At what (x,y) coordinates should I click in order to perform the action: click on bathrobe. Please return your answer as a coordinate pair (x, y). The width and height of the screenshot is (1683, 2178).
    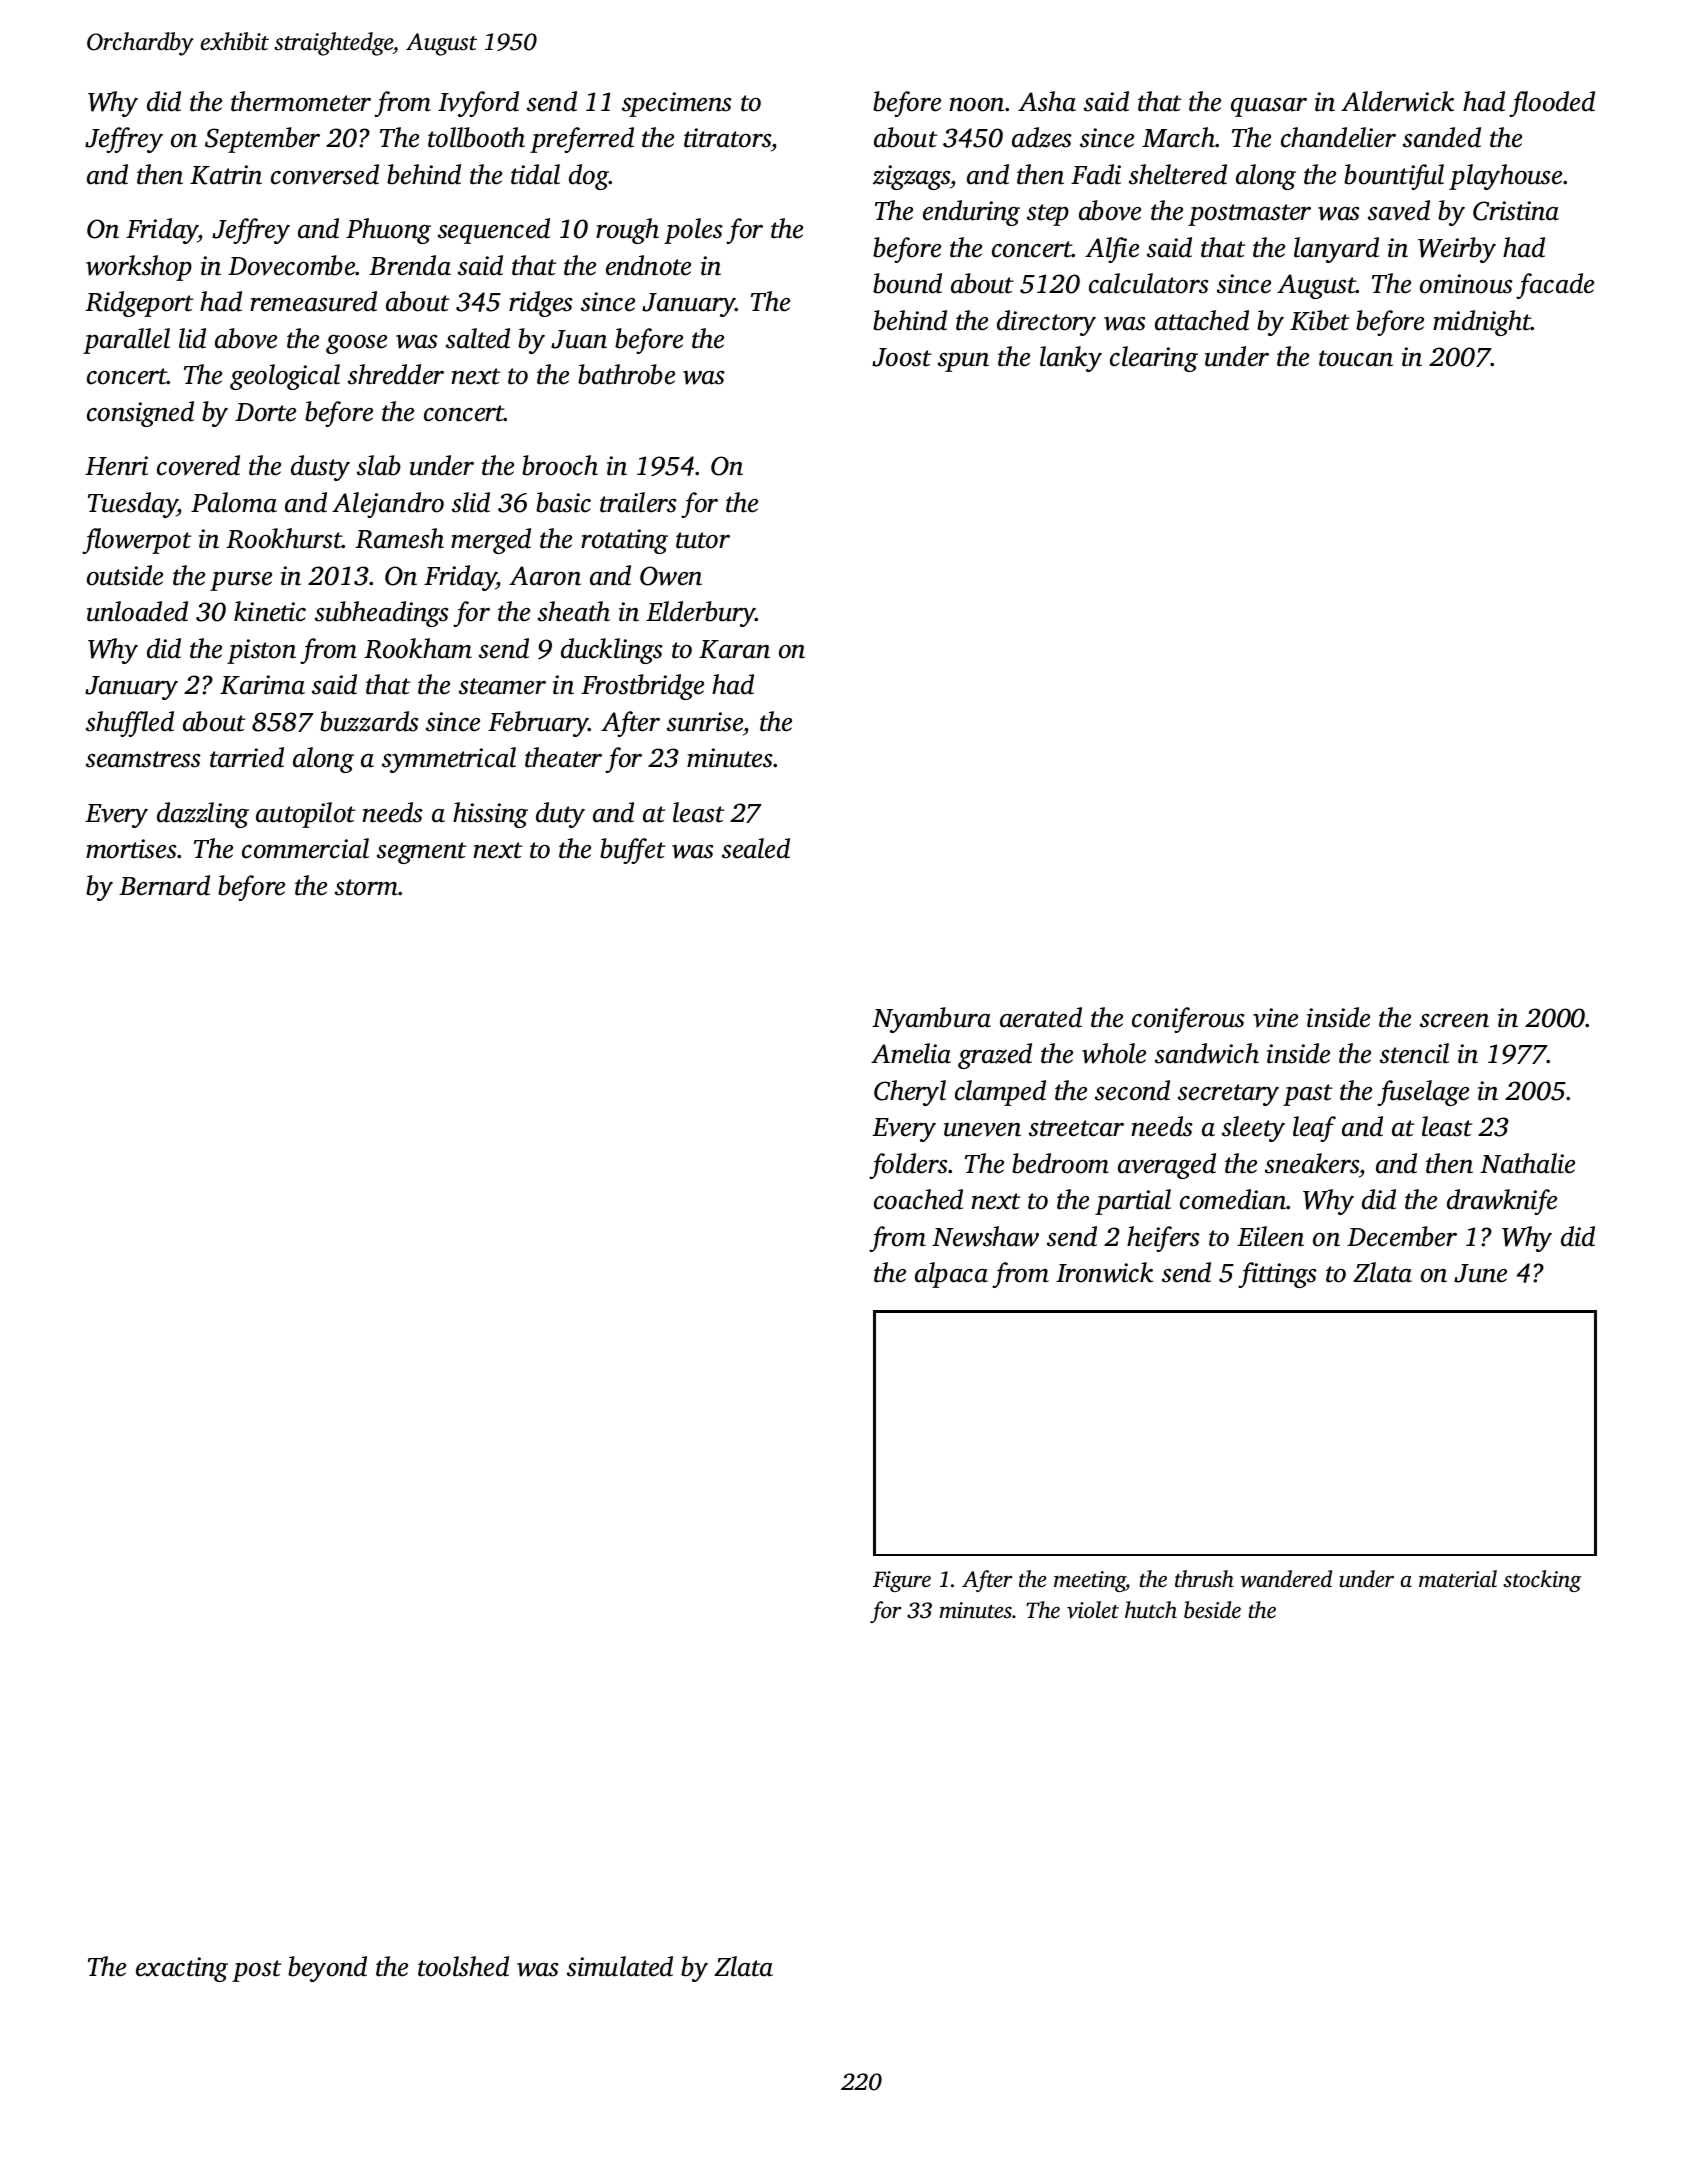
    Looking at the image, I should click on (626, 374).
